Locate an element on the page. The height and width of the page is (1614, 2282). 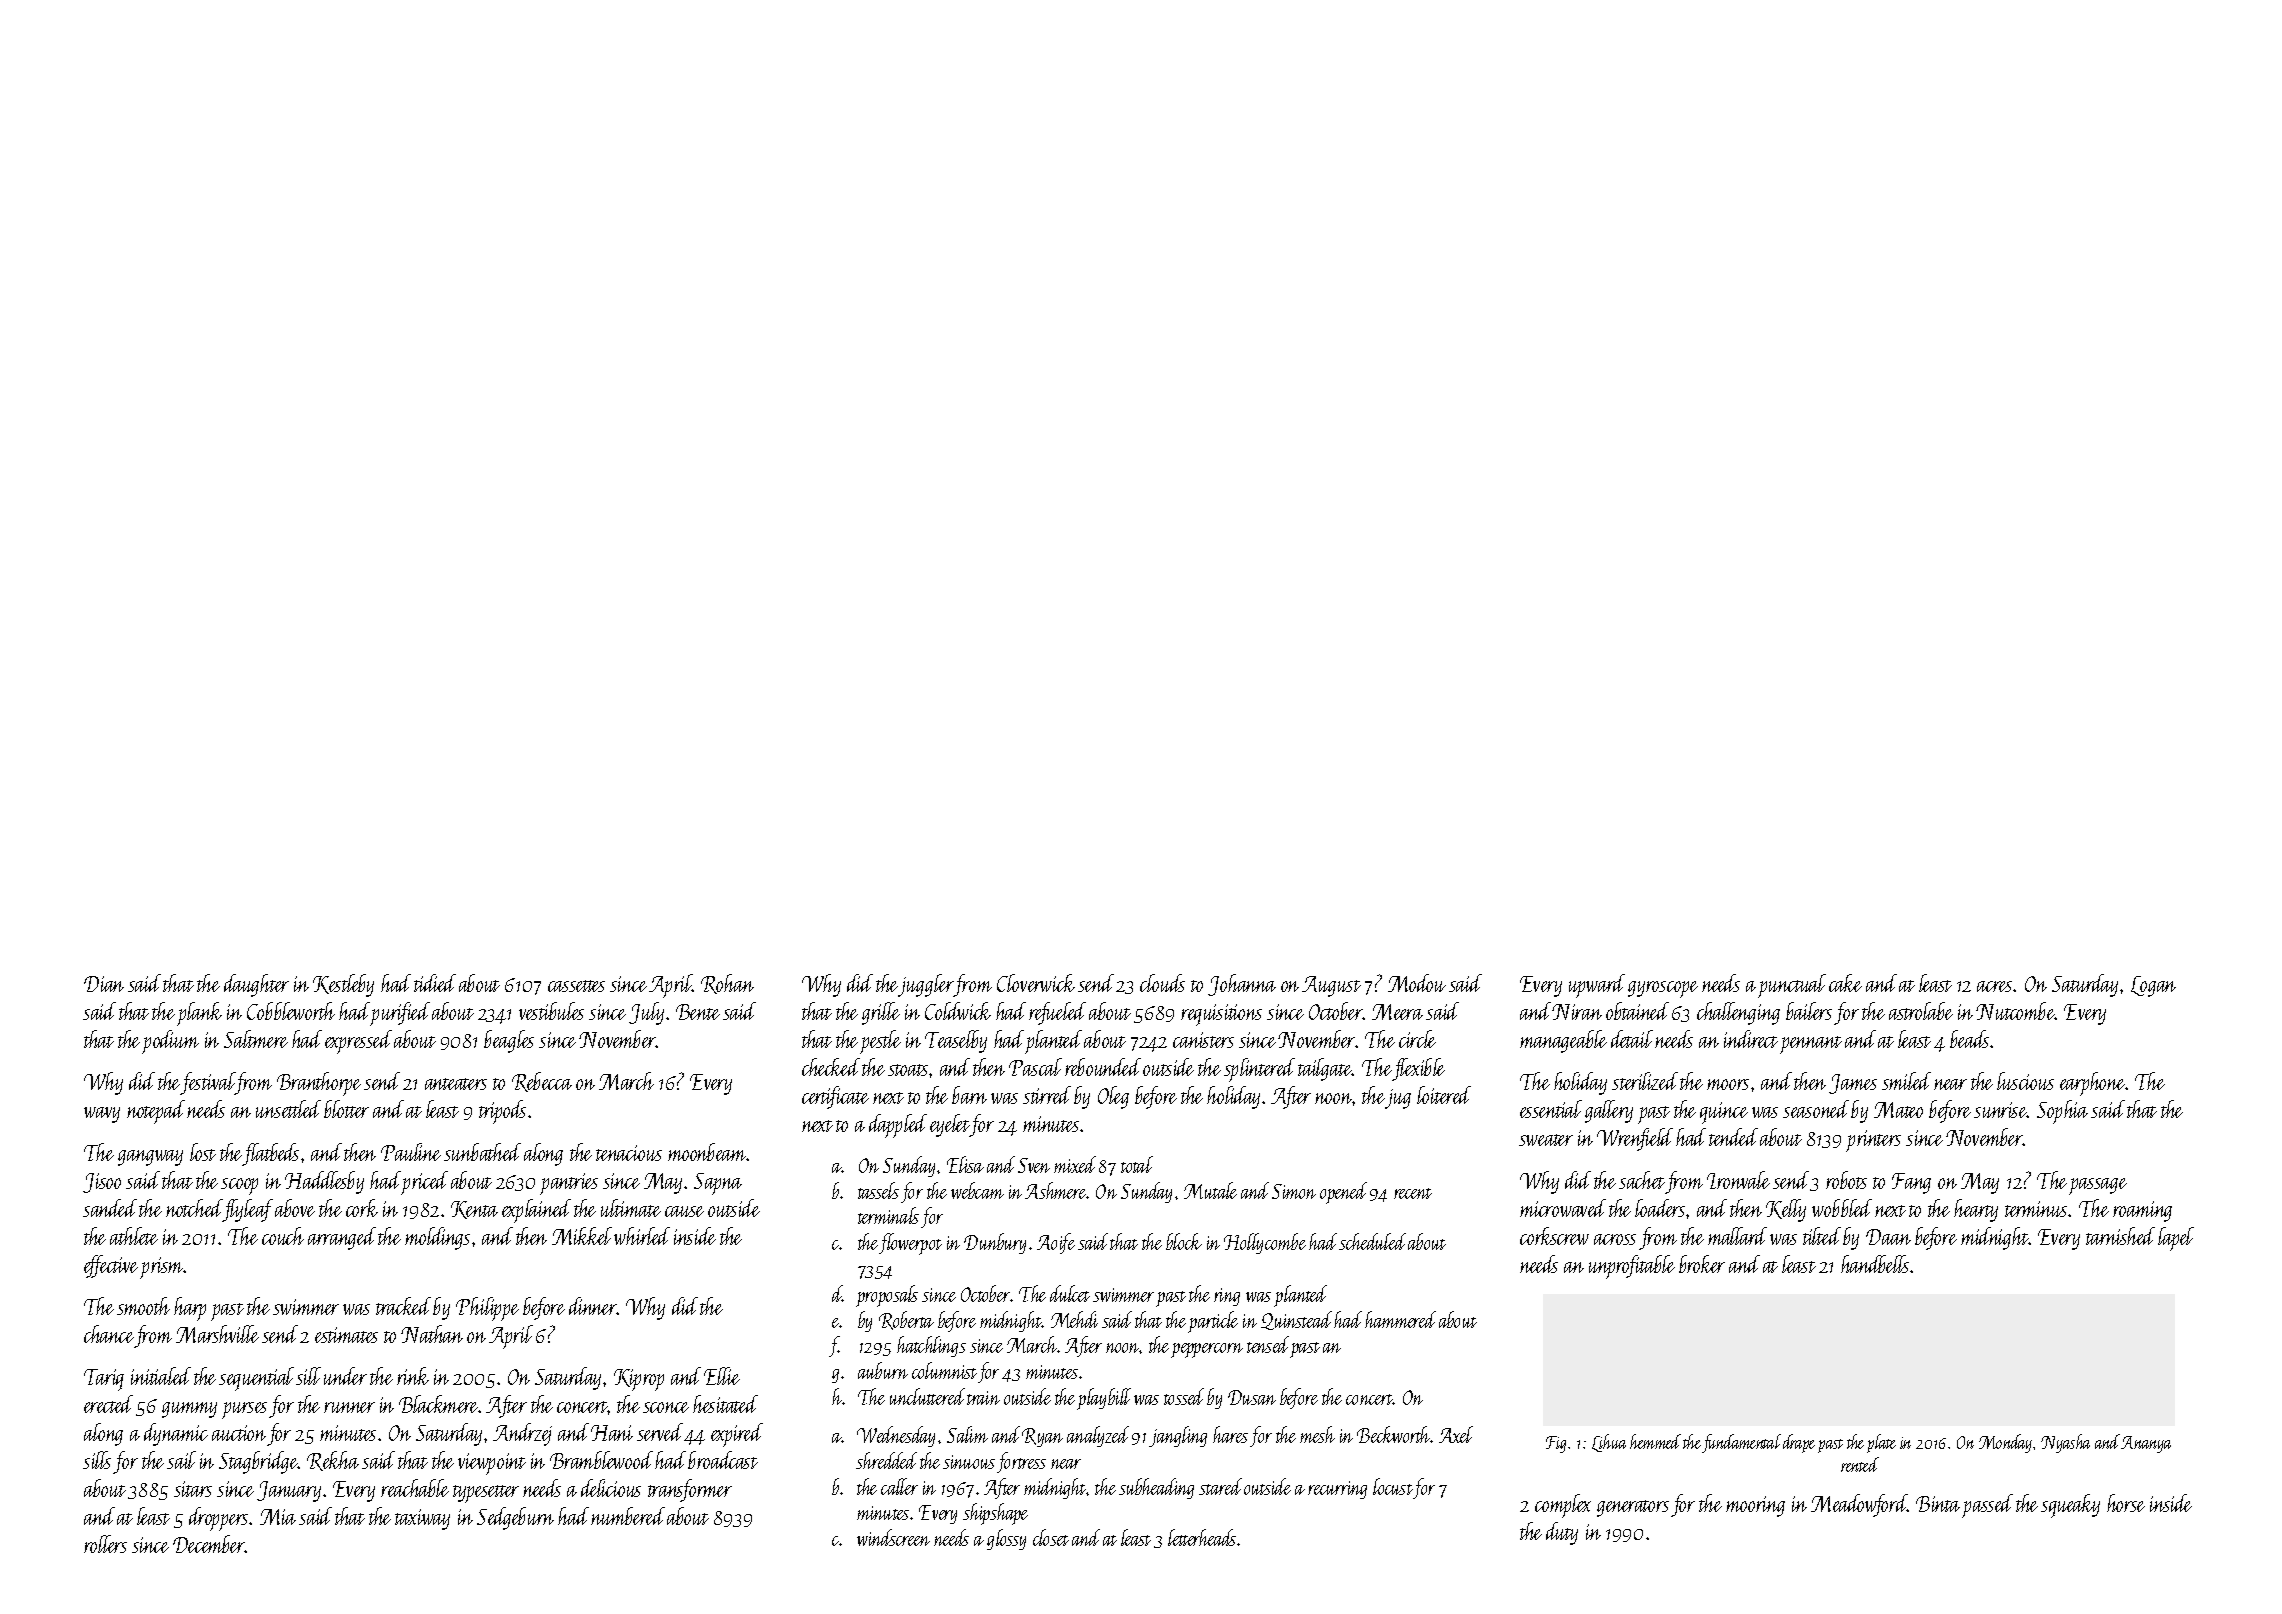
Bramblewood is located at coordinates (601, 1460).
